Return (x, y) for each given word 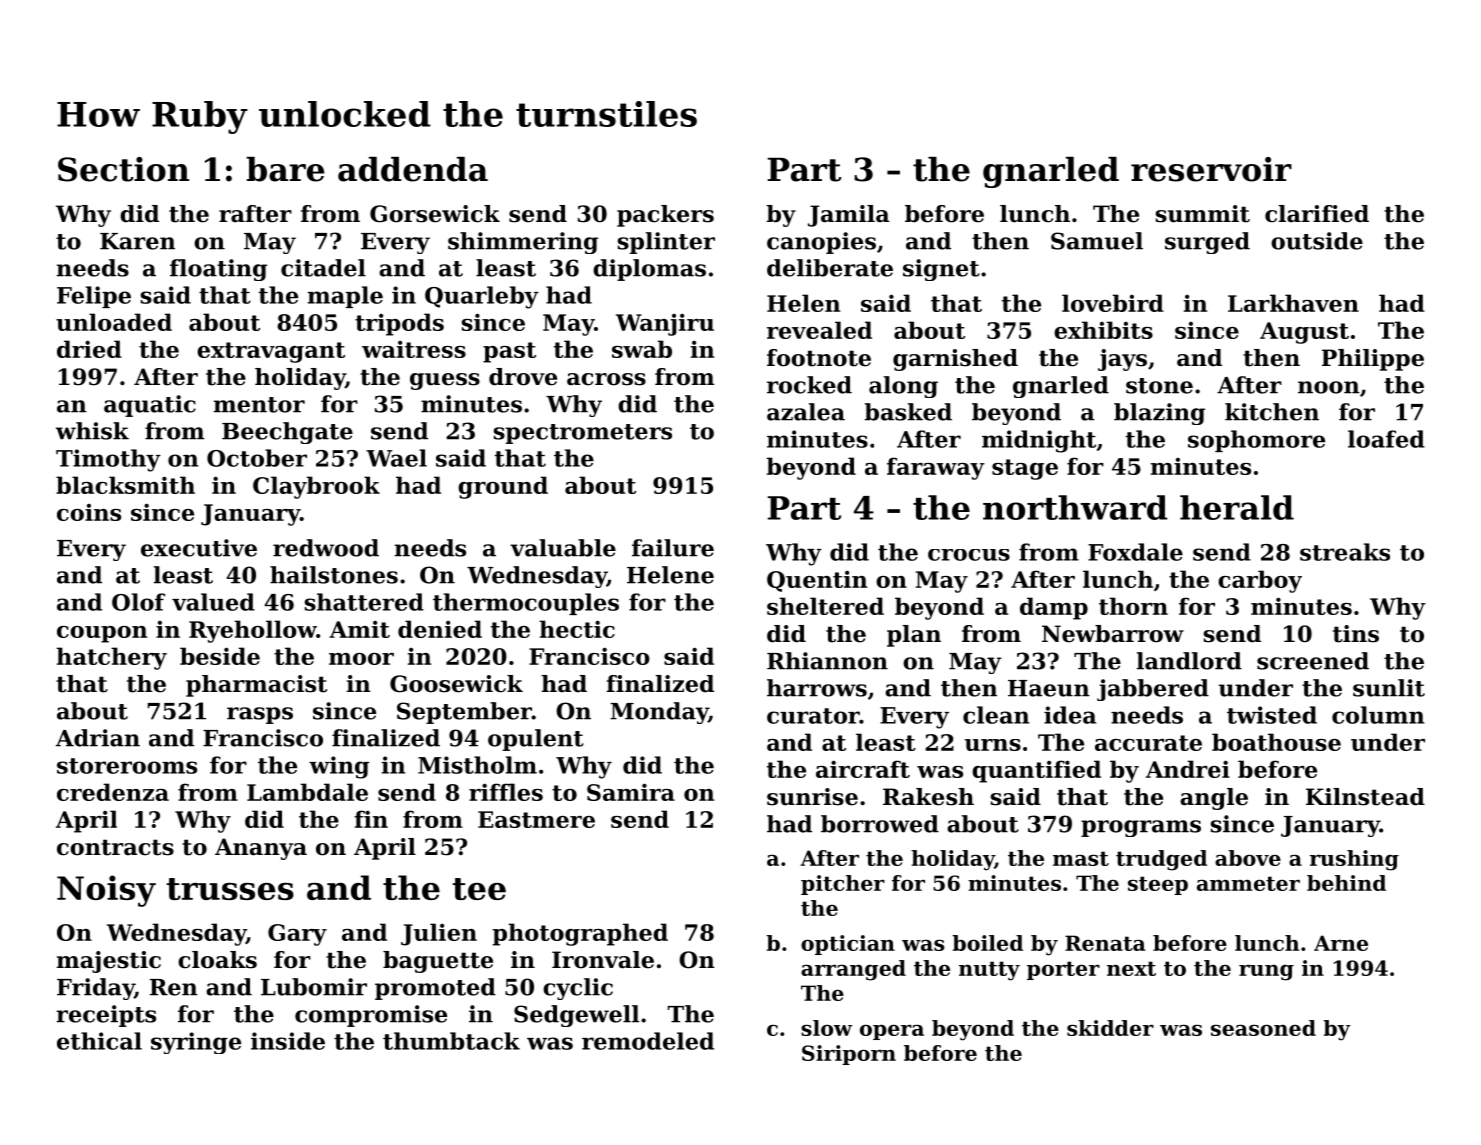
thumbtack (451, 1041)
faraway (936, 468)
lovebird (1113, 303)
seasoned (1263, 1028)
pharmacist (256, 686)
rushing (1354, 860)
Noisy (106, 891)
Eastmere (536, 819)
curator (813, 716)
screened (1313, 661)
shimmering (523, 243)
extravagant (271, 352)
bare (285, 169)
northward (1075, 507)
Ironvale (603, 960)
